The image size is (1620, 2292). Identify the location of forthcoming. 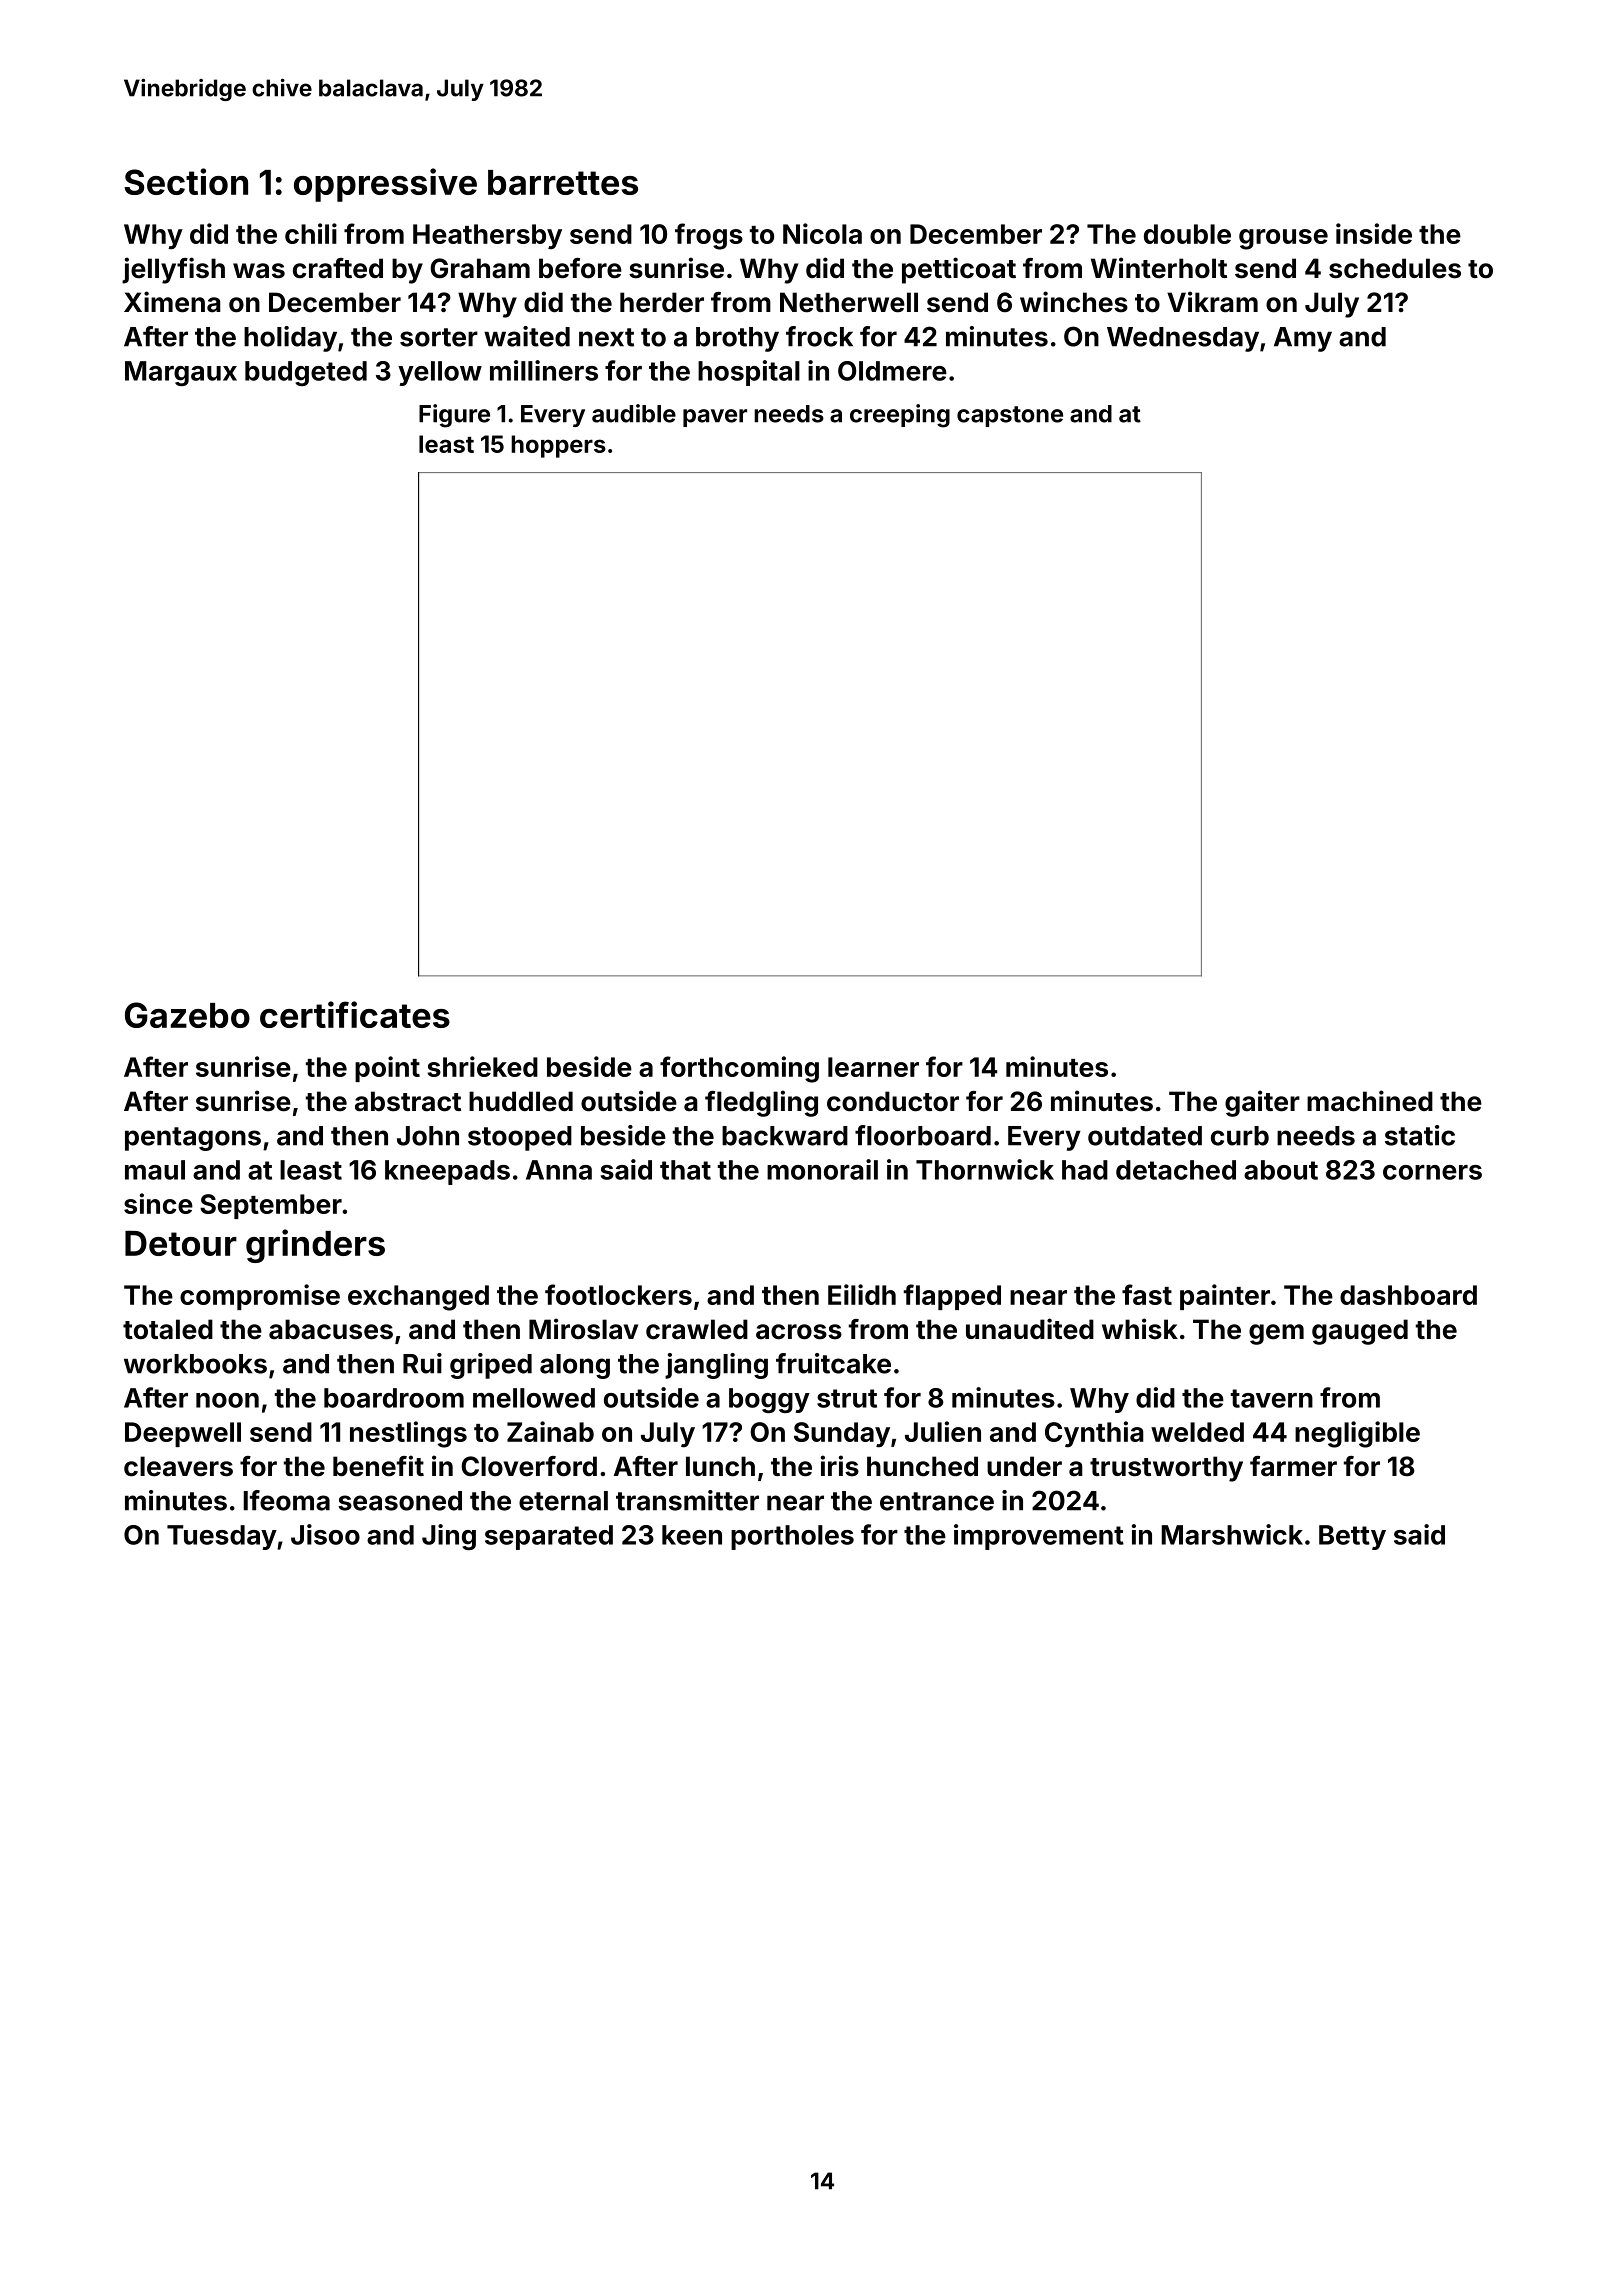
(739, 1069).
